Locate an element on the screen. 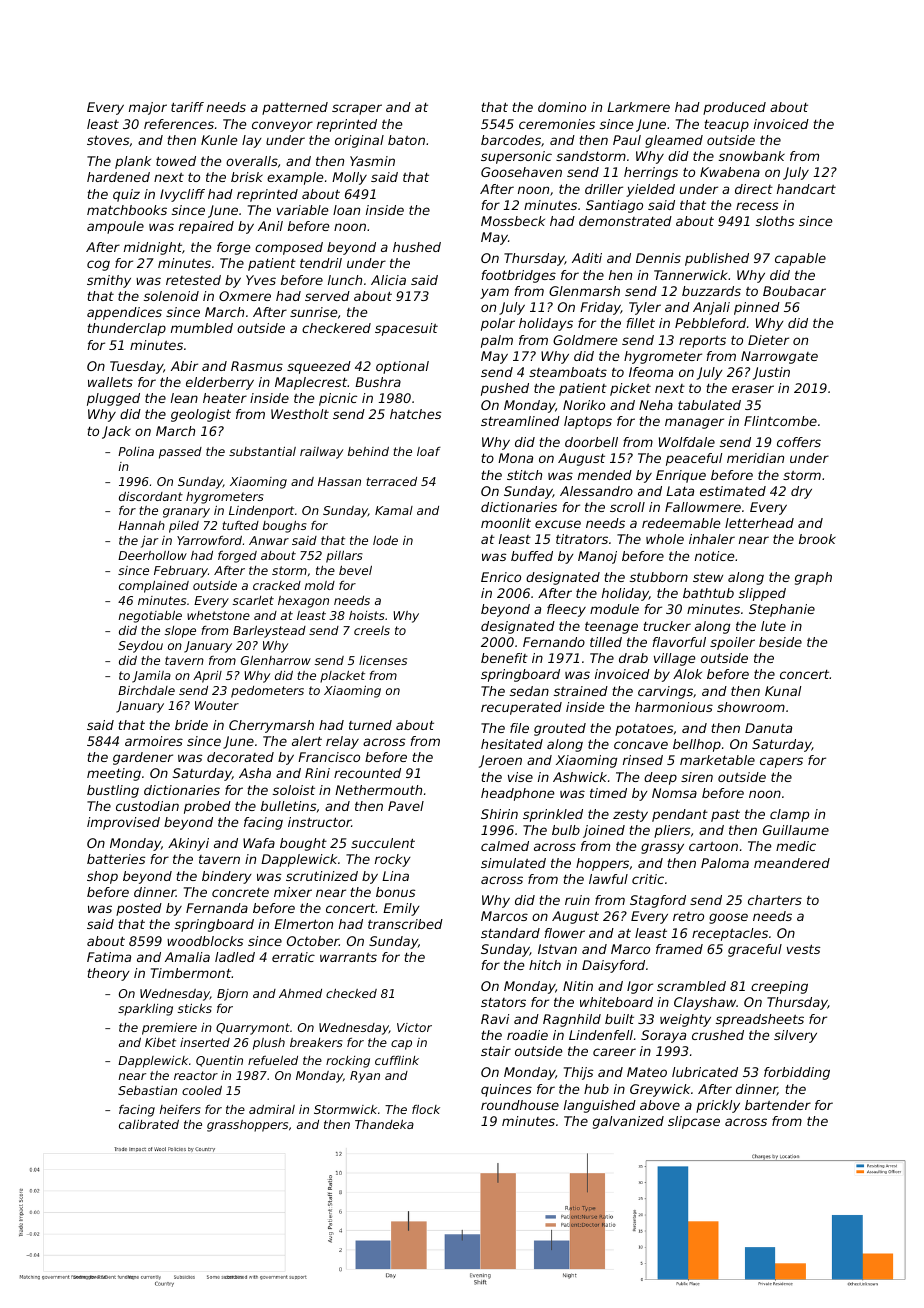 The width and height of the screenshot is (924, 1308). bonus is located at coordinates (395, 892).
